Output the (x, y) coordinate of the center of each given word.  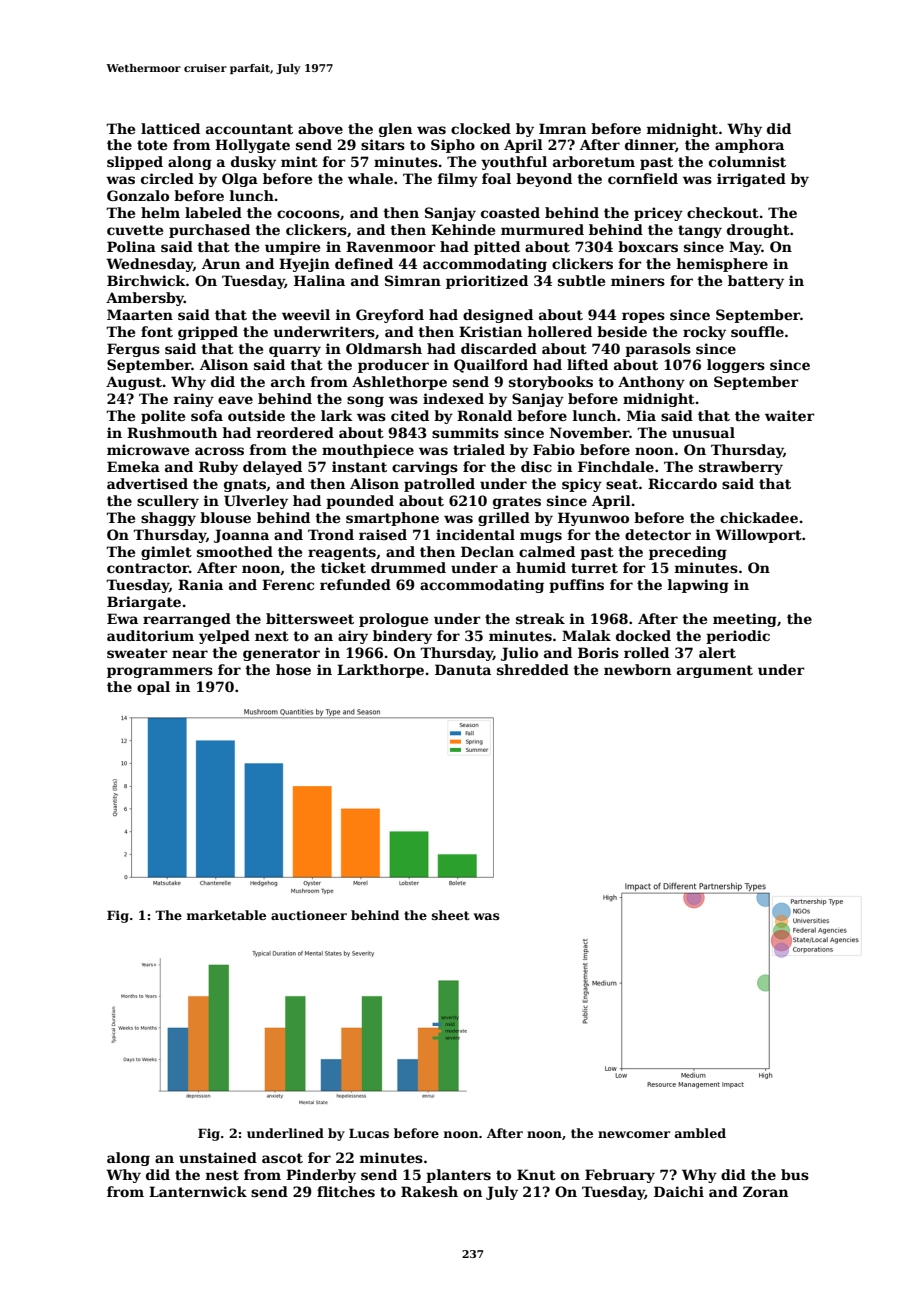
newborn (637, 669)
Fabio (554, 449)
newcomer (634, 1134)
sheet (451, 915)
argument (715, 671)
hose (293, 669)
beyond (544, 180)
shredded (533, 669)
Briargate (144, 603)
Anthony (651, 383)
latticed (170, 128)
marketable (226, 915)
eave (235, 400)
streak (540, 618)
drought (758, 231)
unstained (218, 1157)
